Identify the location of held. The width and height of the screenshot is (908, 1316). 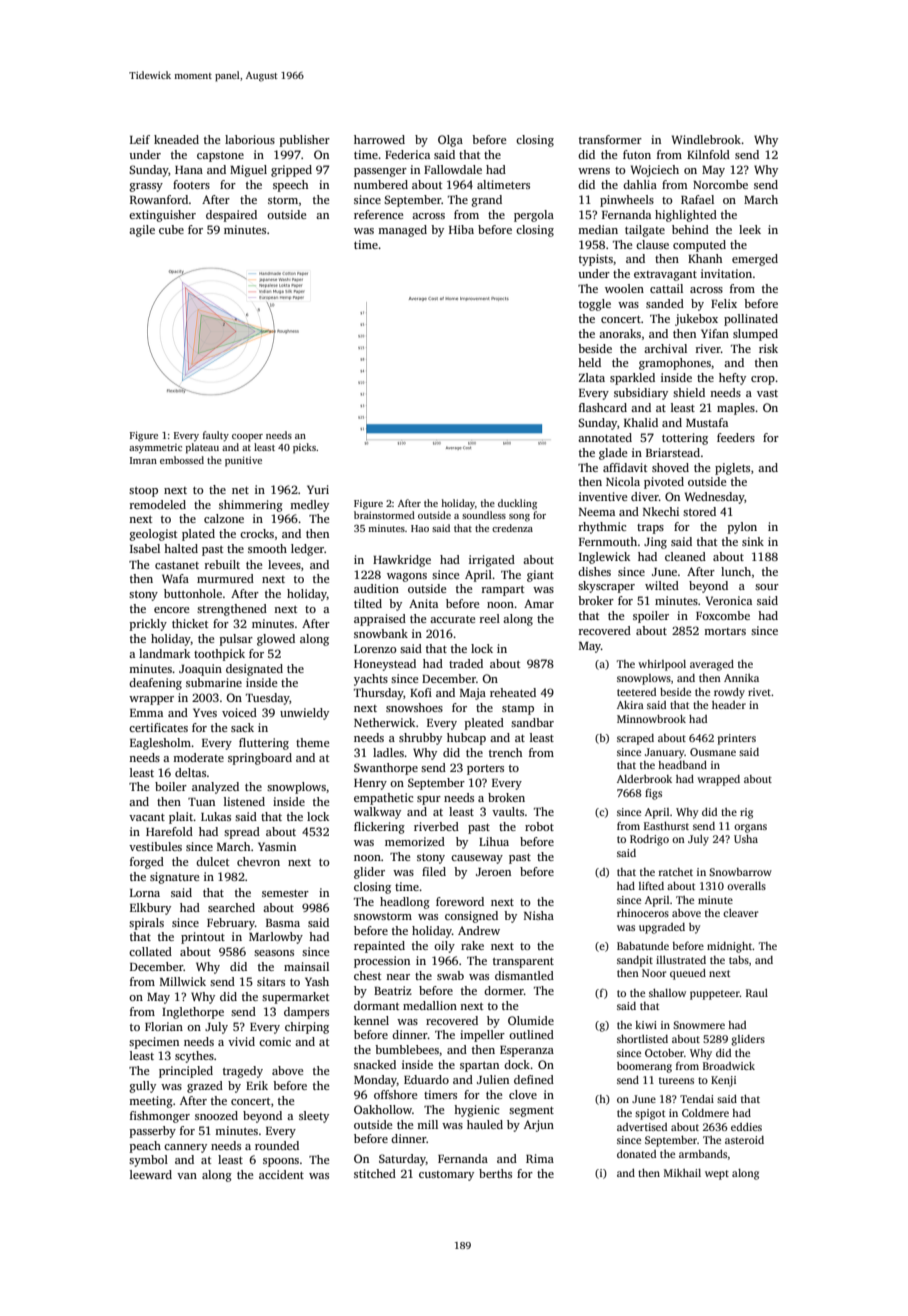
(589, 362).
